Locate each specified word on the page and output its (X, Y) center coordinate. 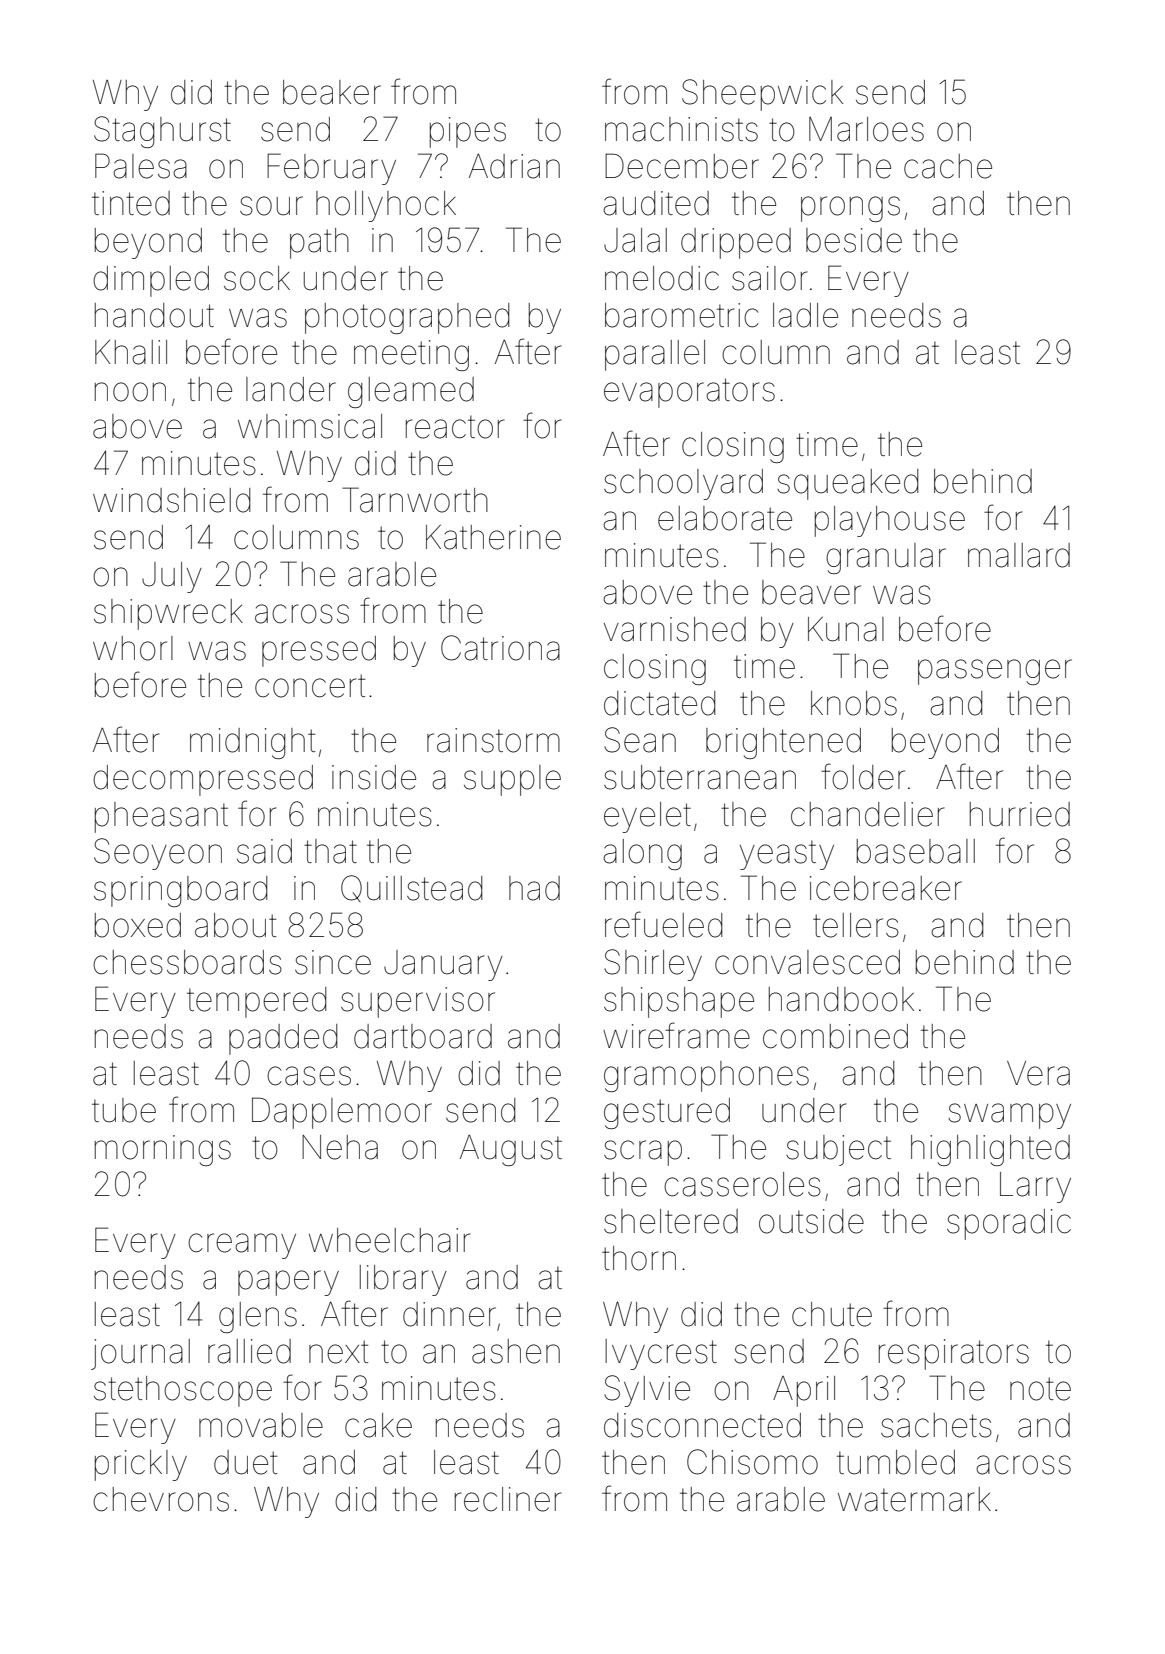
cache (948, 166)
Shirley (653, 965)
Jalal (635, 240)
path (319, 243)
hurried (1020, 814)
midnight (253, 743)
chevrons (161, 1499)
